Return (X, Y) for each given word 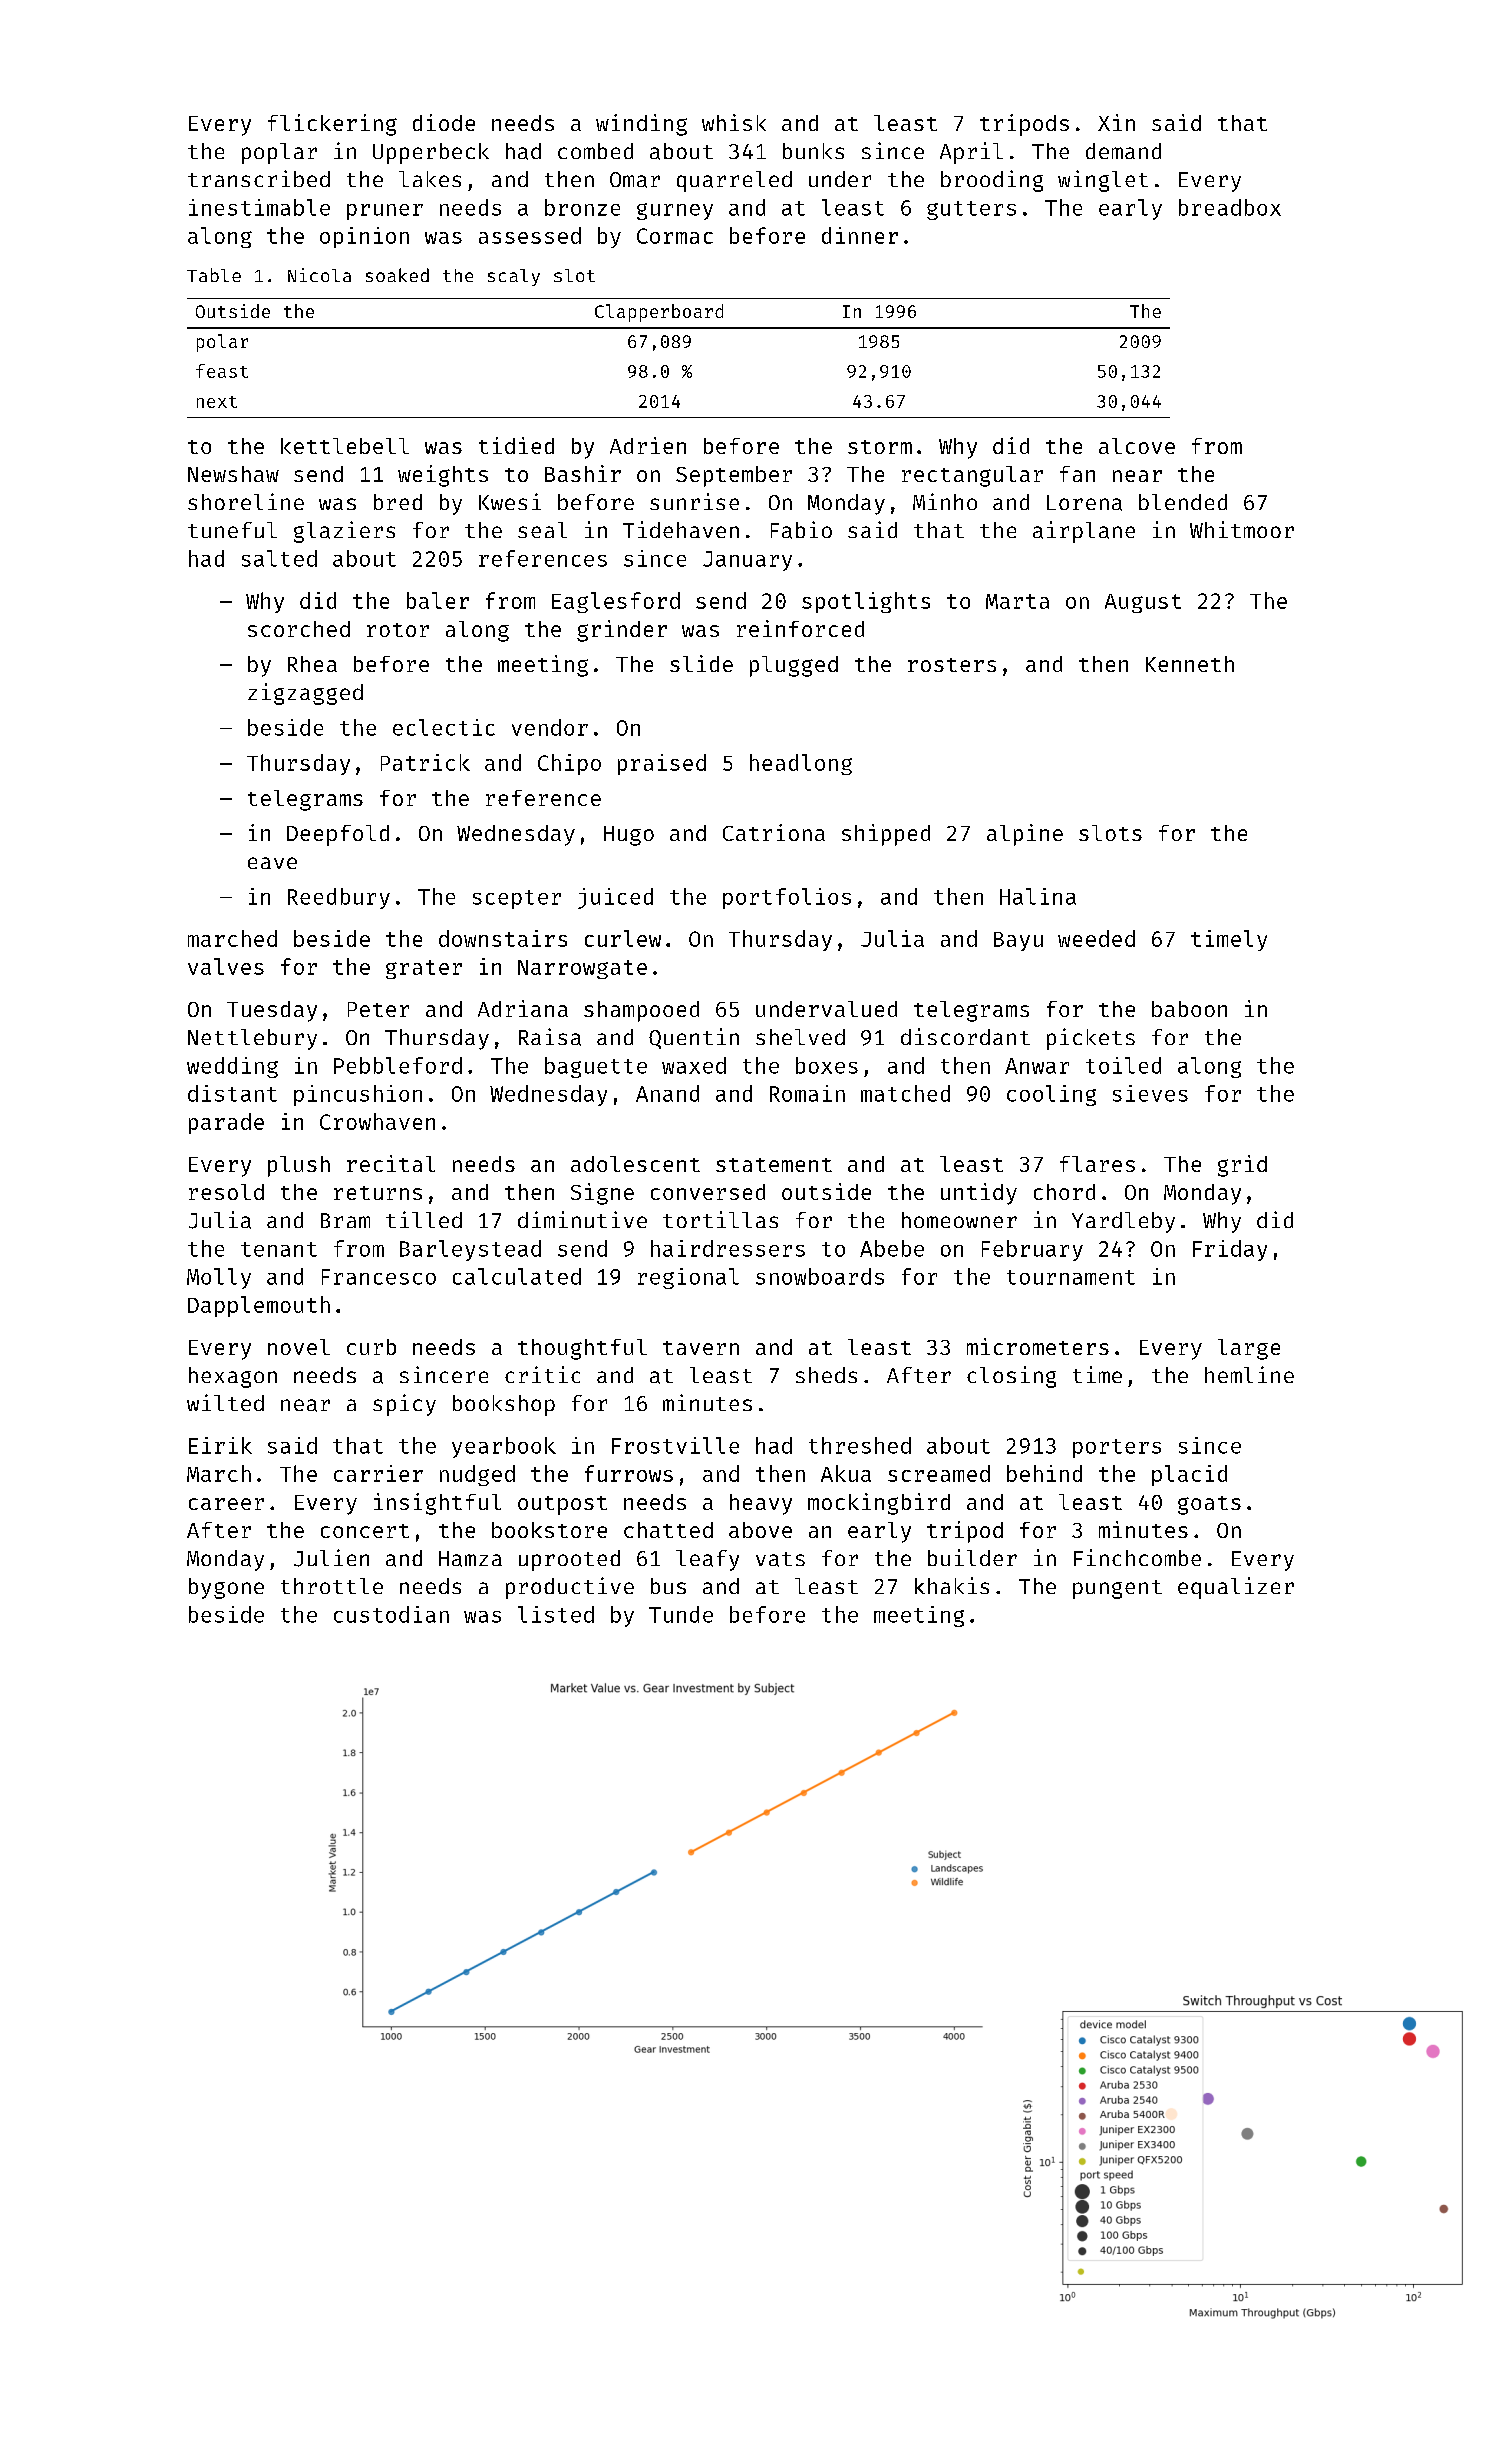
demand (1123, 151)
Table (214, 275)
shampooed (641, 1011)
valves (226, 966)
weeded (1096, 938)
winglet (1103, 181)
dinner (860, 235)
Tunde (681, 1614)
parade (226, 1123)
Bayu (1018, 941)
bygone (226, 1588)
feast (222, 371)
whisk (734, 122)
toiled (1123, 1065)
